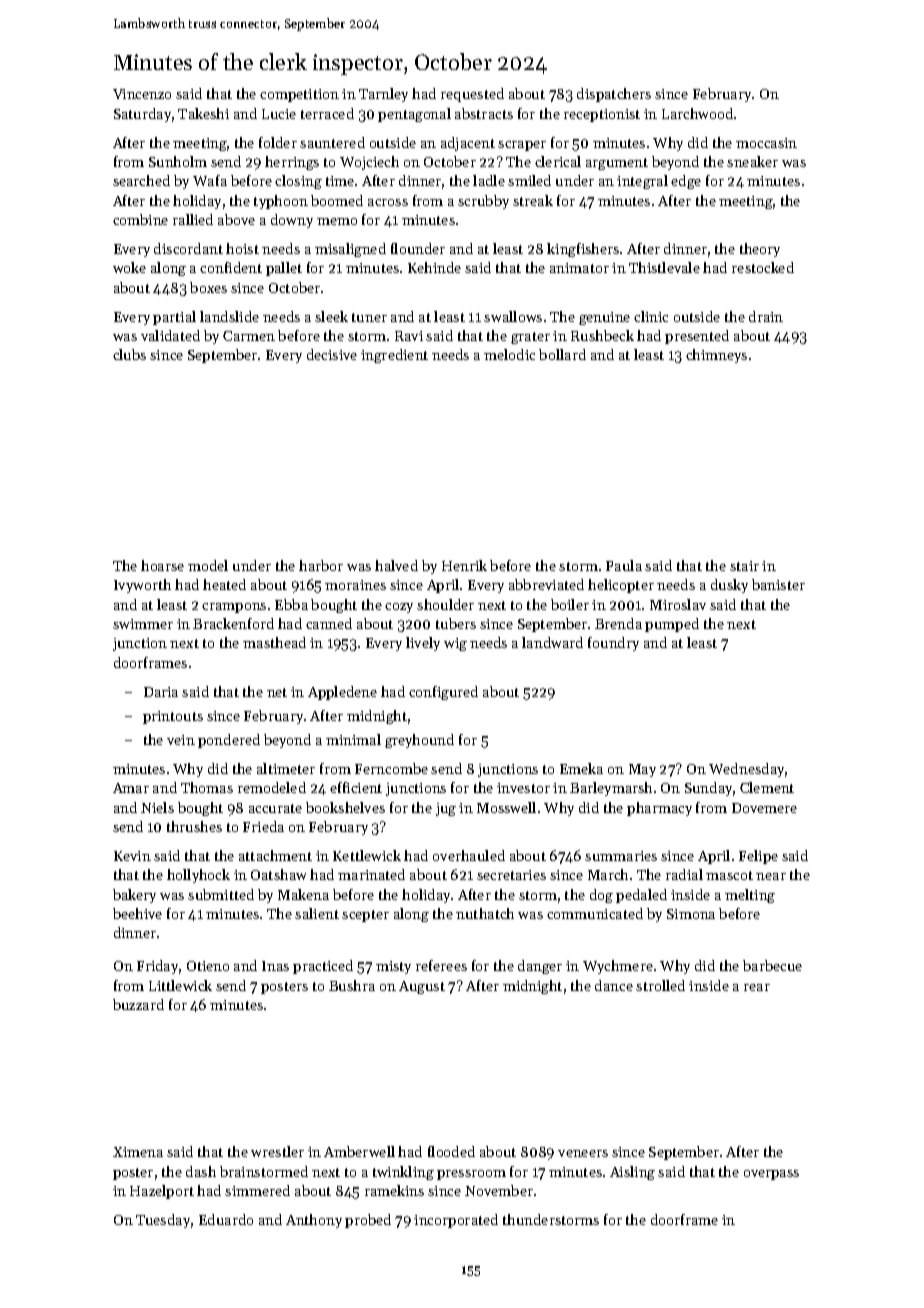 This document has width=924, height=1308. Describe the element at coordinates (355, 585) in the document. I see `moraines` at that location.
